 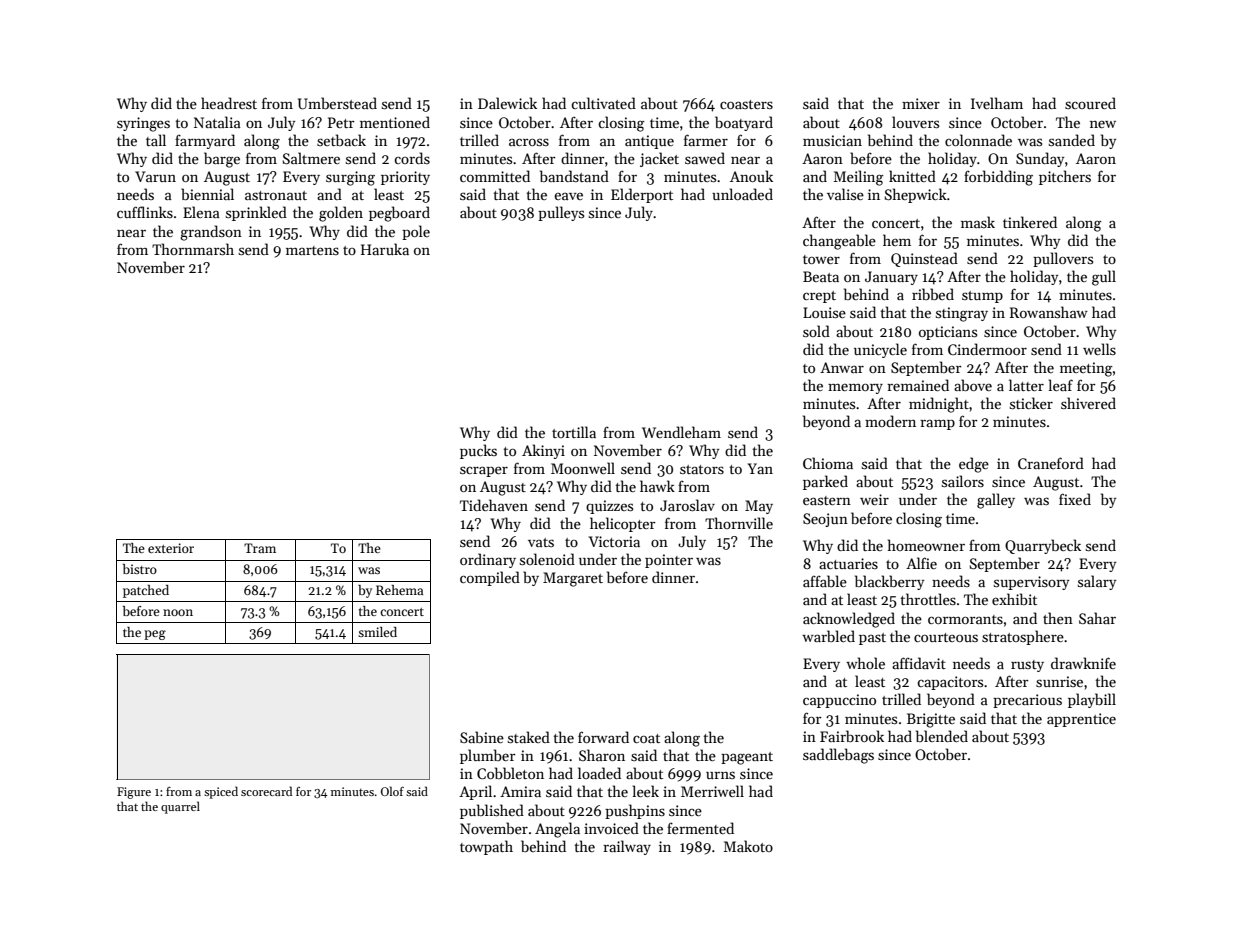 I want to click on committed, so click(x=495, y=176).
